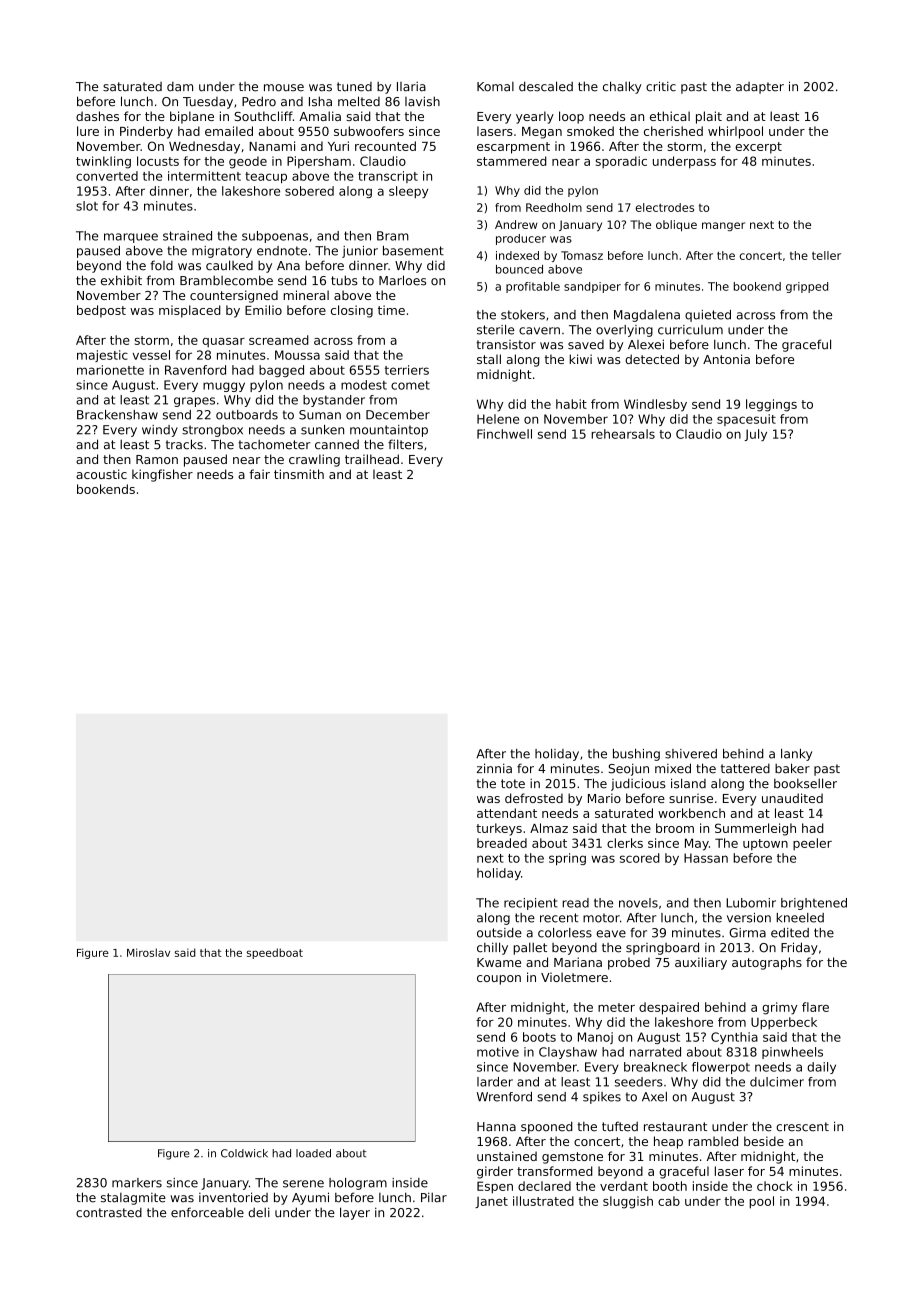 This screenshot has height=1308, width=924. I want to click on inventoried, so click(233, 1197).
